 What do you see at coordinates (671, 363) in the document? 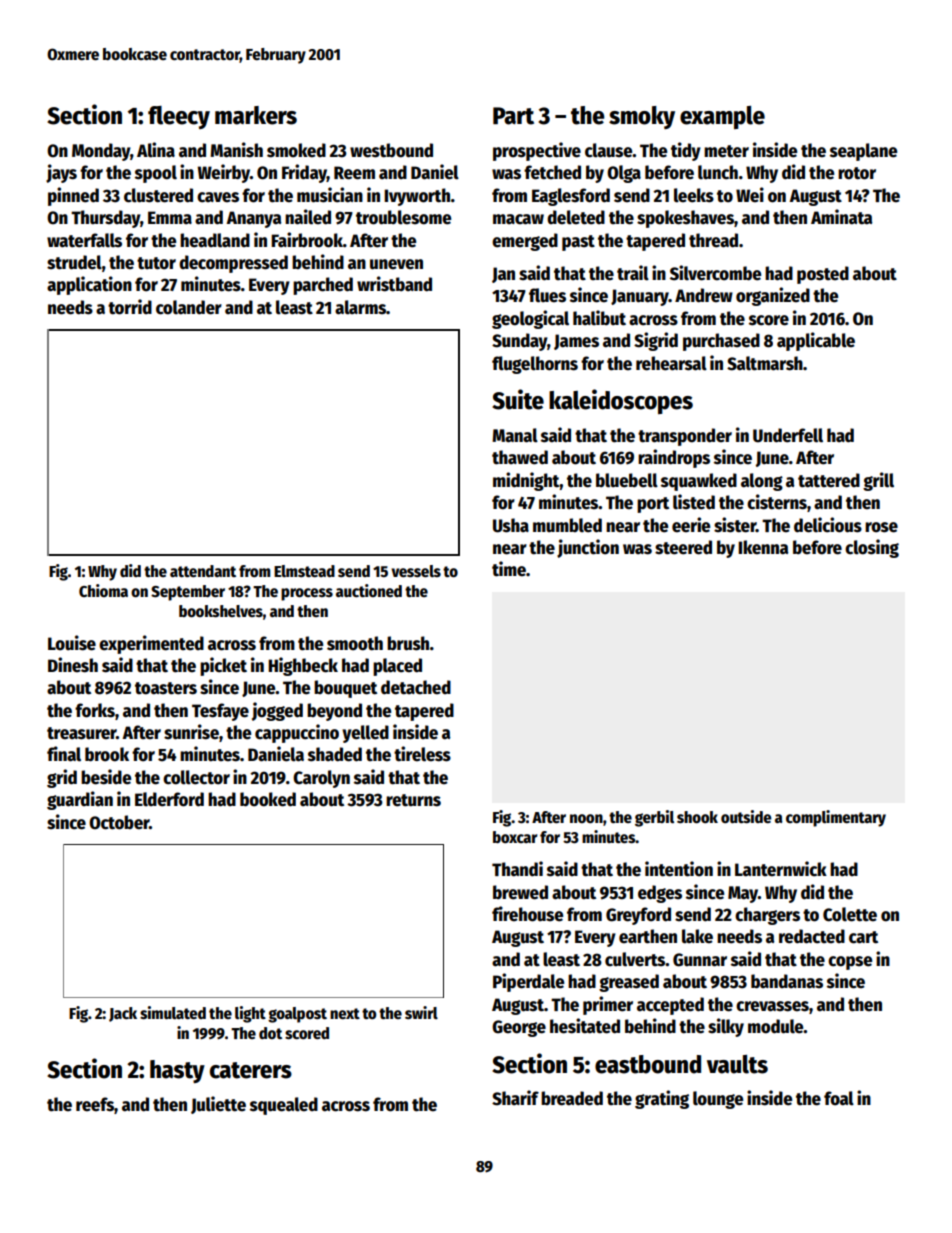
I see `rehearsal` at bounding box center [671, 363].
